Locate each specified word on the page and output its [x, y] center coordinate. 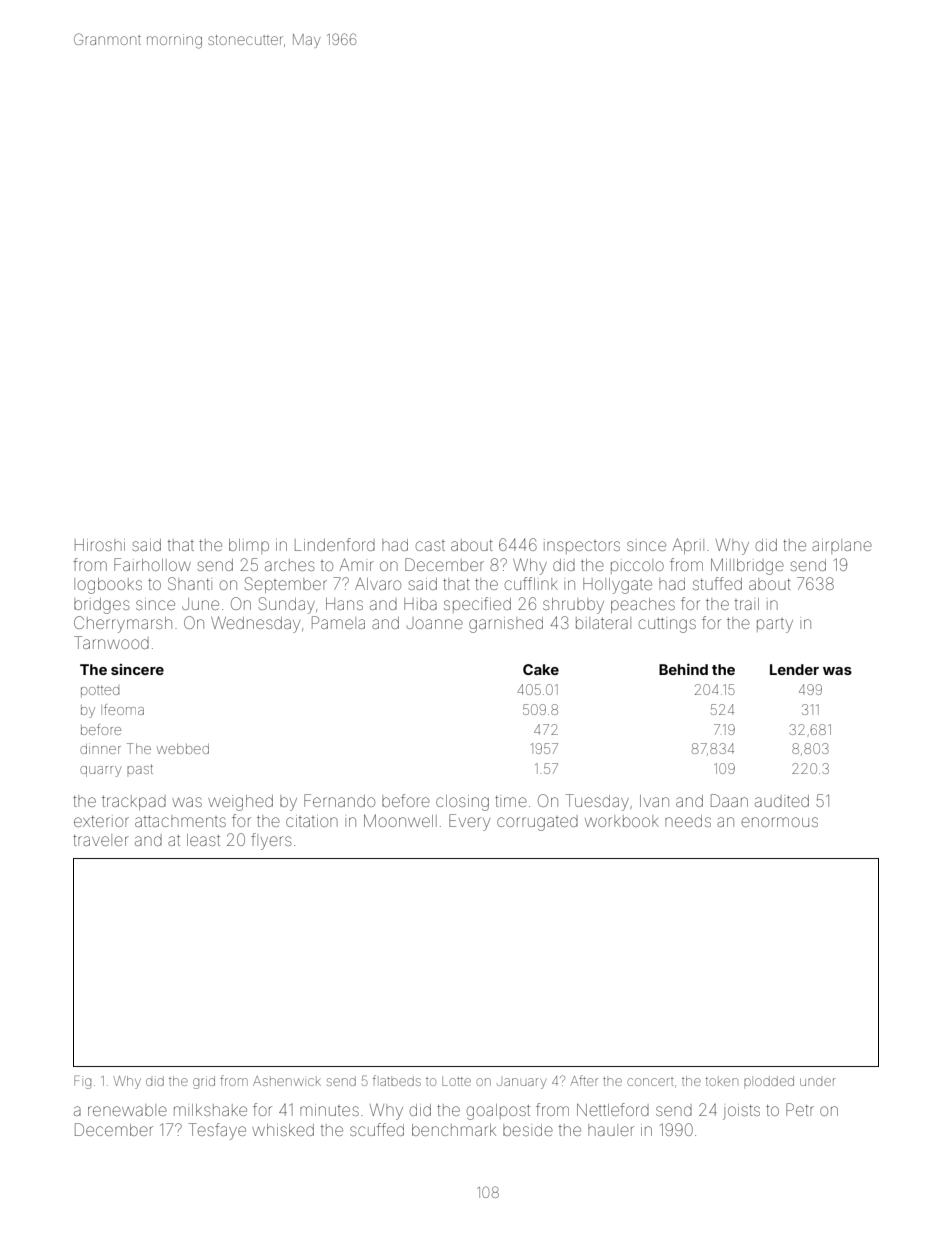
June [200, 604]
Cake [541, 669]
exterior [101, 821]
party [775, 626]
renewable [127, 1110]
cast [430, 546]
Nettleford [613, 1109]
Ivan [654, 801]
